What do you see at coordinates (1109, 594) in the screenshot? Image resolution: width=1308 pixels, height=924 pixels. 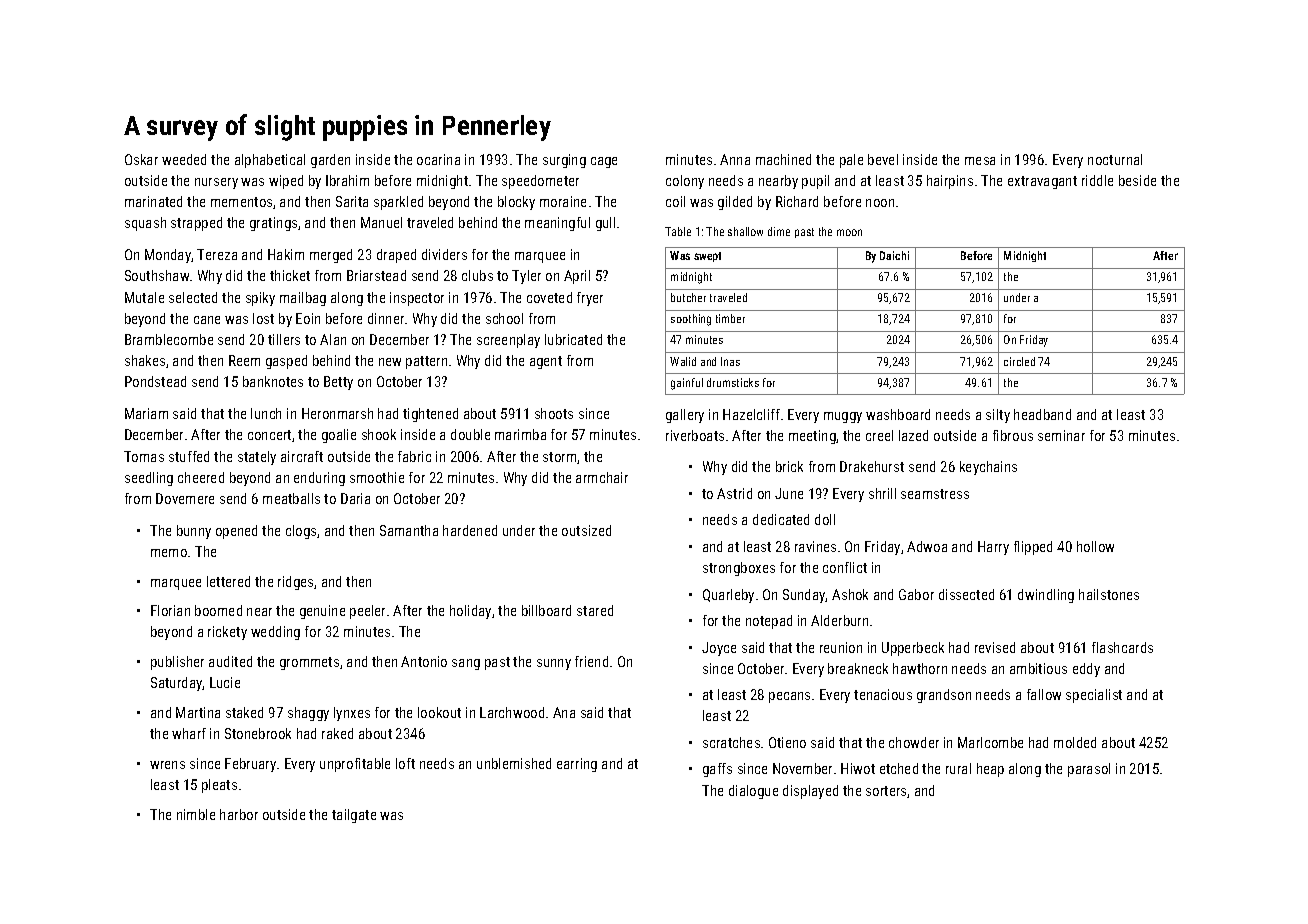 I see `hailstones` at bounding box center [1109, 594].
